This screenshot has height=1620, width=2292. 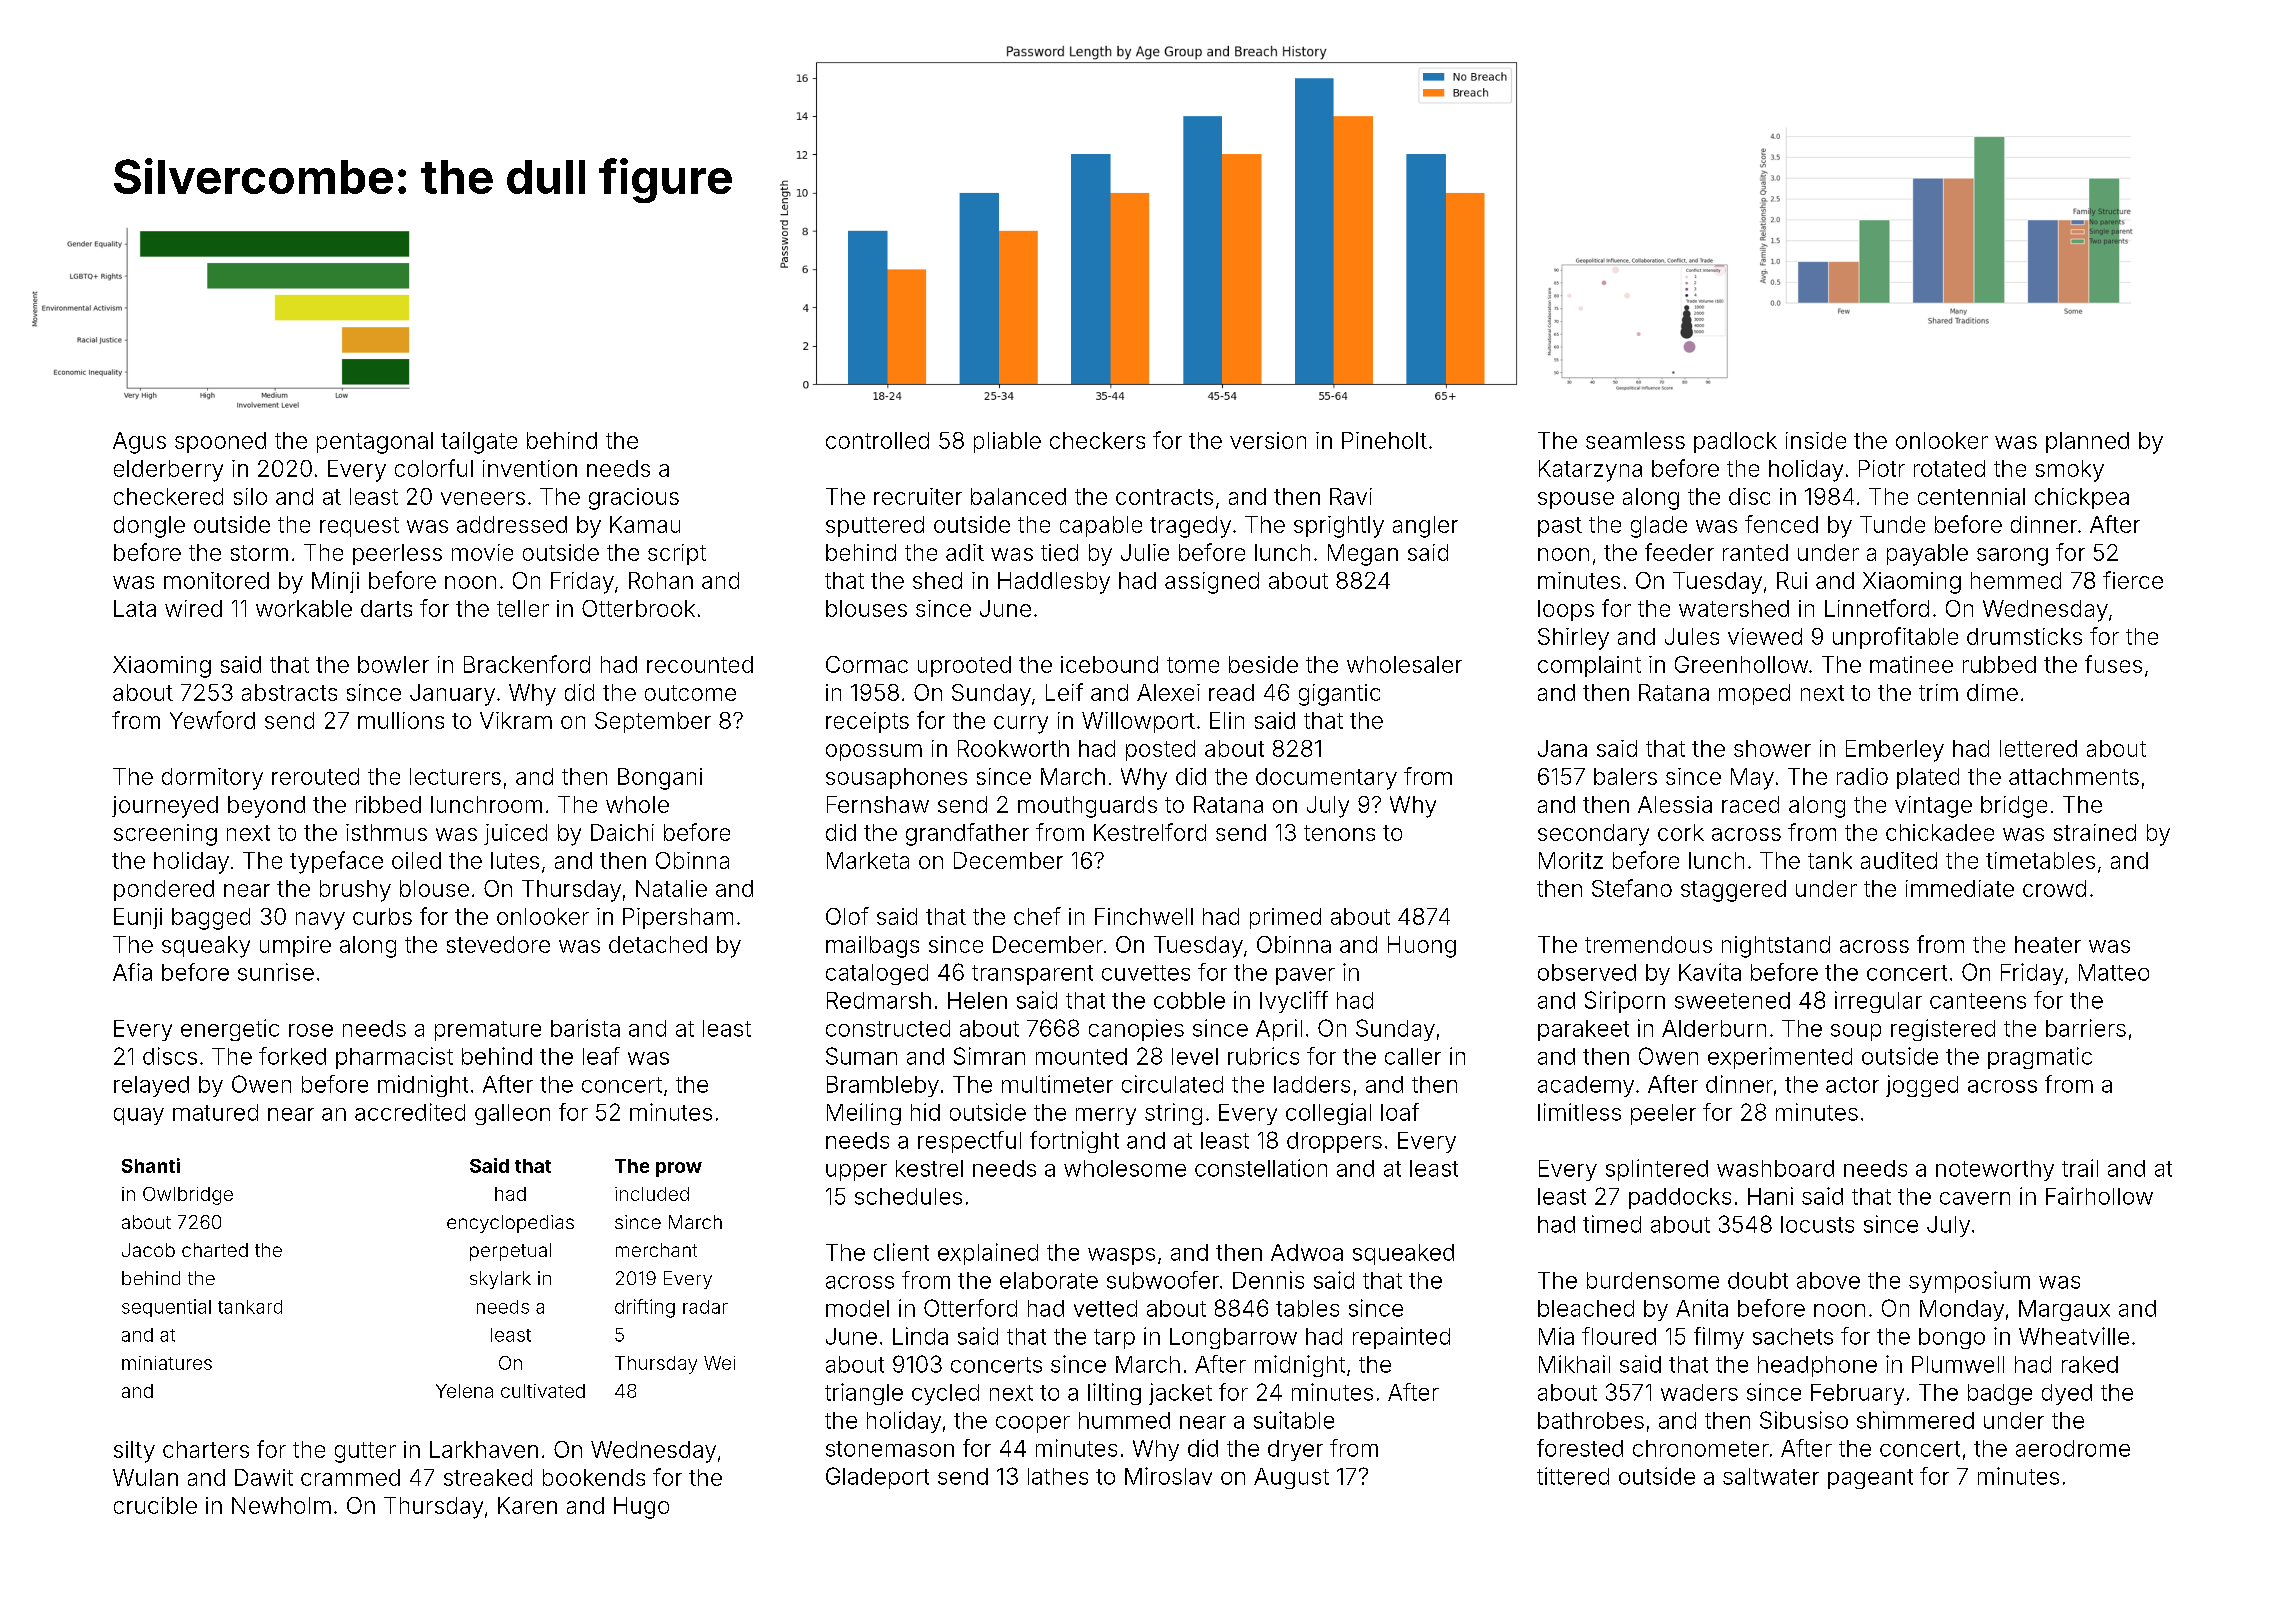 What do you see at coordinates (1339, 695) in the screenshot?
I see `gigantic` at bounding box center [1339, 695].
